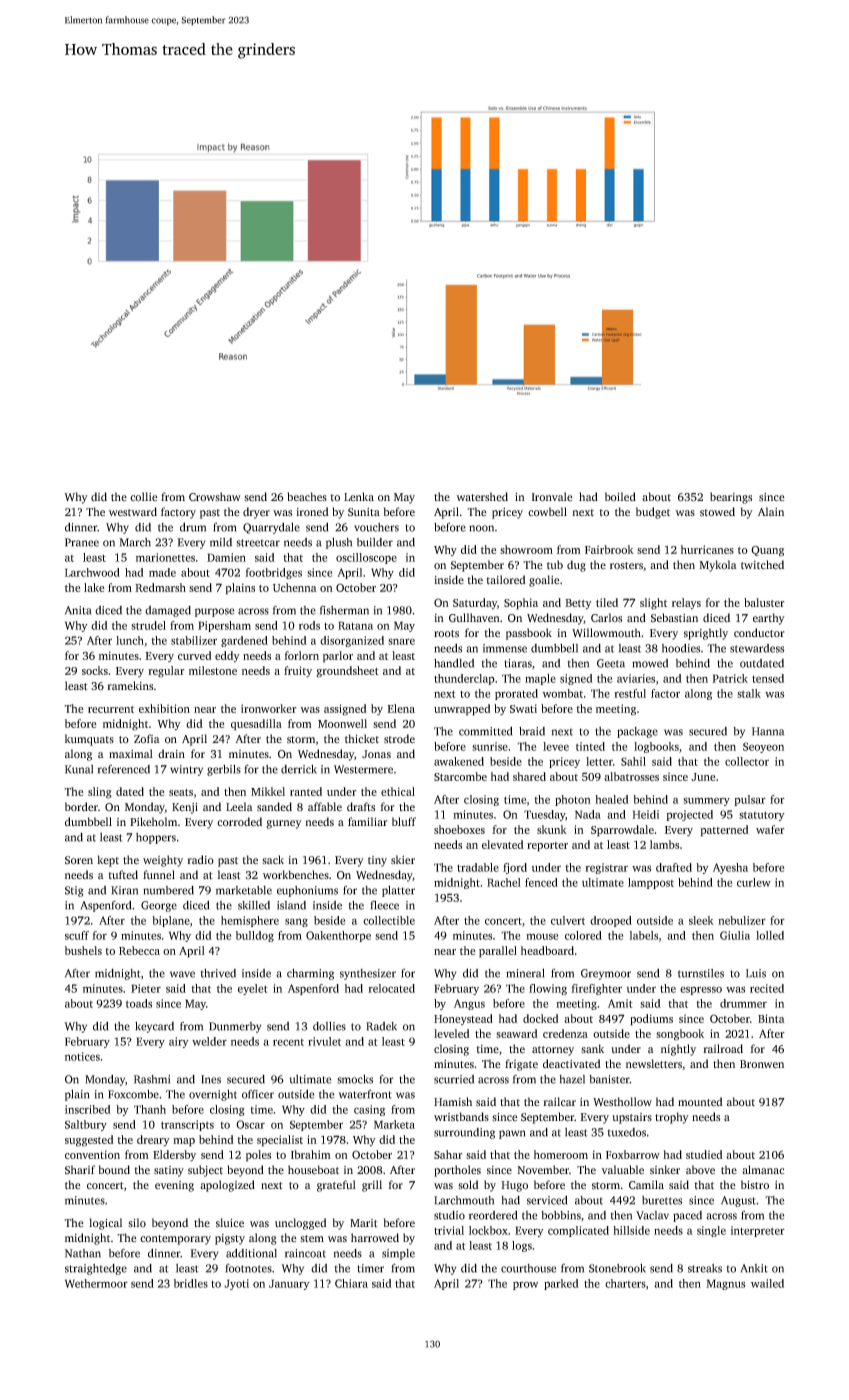 Image resolution: width=849 pixels, height=1400 pixels. Describe the element at coordinates (459, 761) in the screenshot. I see `awakened` at that location.
